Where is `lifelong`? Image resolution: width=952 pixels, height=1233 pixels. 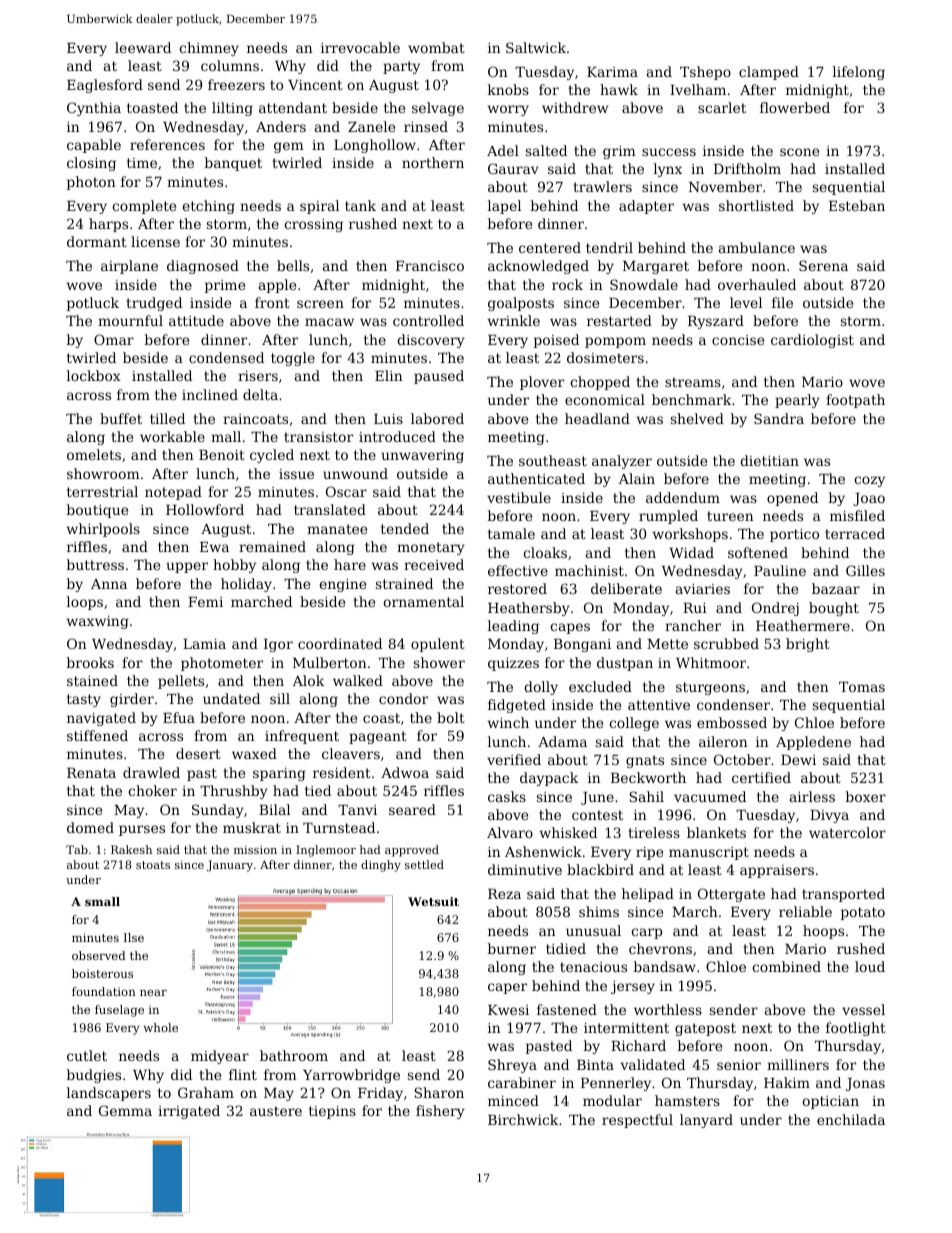 lifelong is located at coordinates (859, 73).
